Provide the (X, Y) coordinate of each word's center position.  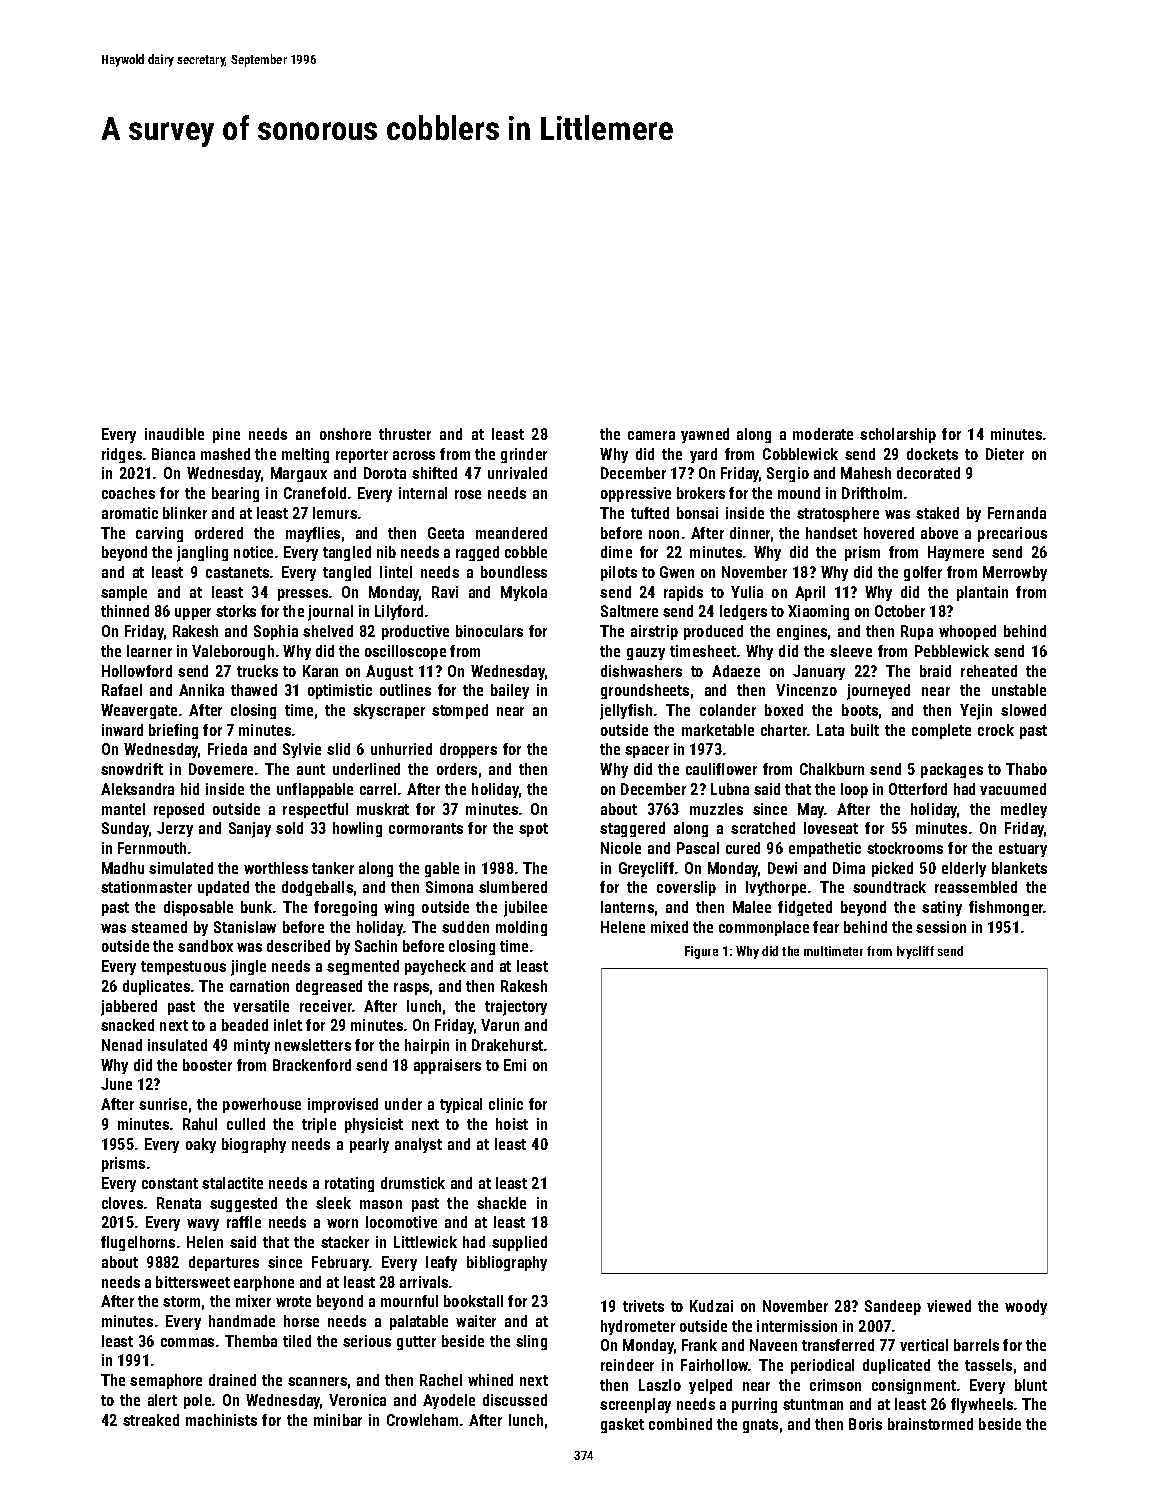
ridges (122, 455)
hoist (512, 1124)
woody (1026, 1307)
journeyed (878, 692)
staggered (632, 829)
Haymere (956, 553)
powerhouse (262, 1105)
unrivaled (517, 473)
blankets (1019, 868)
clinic (506, 1104)
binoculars (489, 631)
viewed (949, 1306)
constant (170, 1183)
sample (124, 593)
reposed (179, 810)
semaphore (166, 1381)
